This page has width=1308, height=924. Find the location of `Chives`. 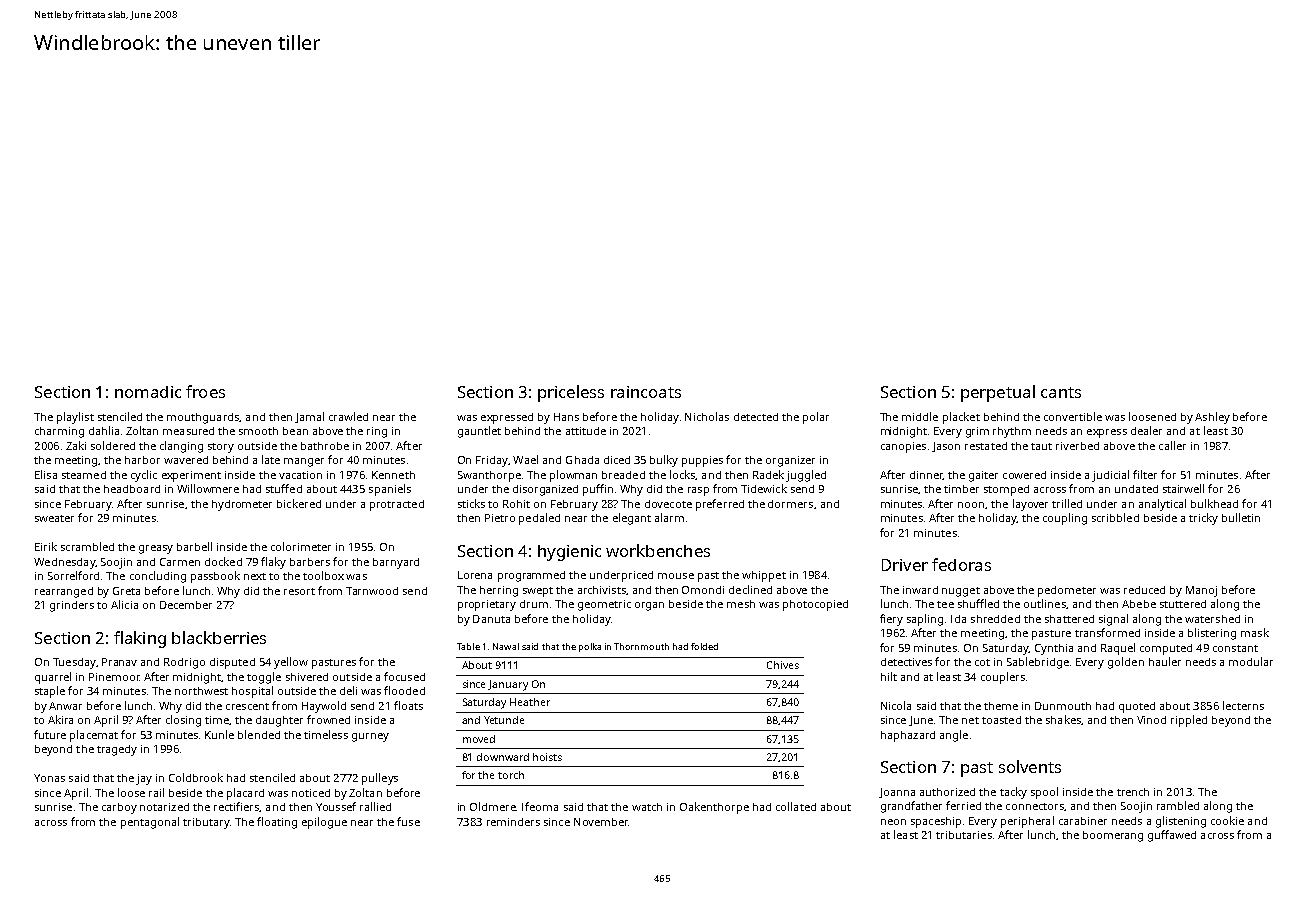

Chives is located at coordinates (783, 665).
